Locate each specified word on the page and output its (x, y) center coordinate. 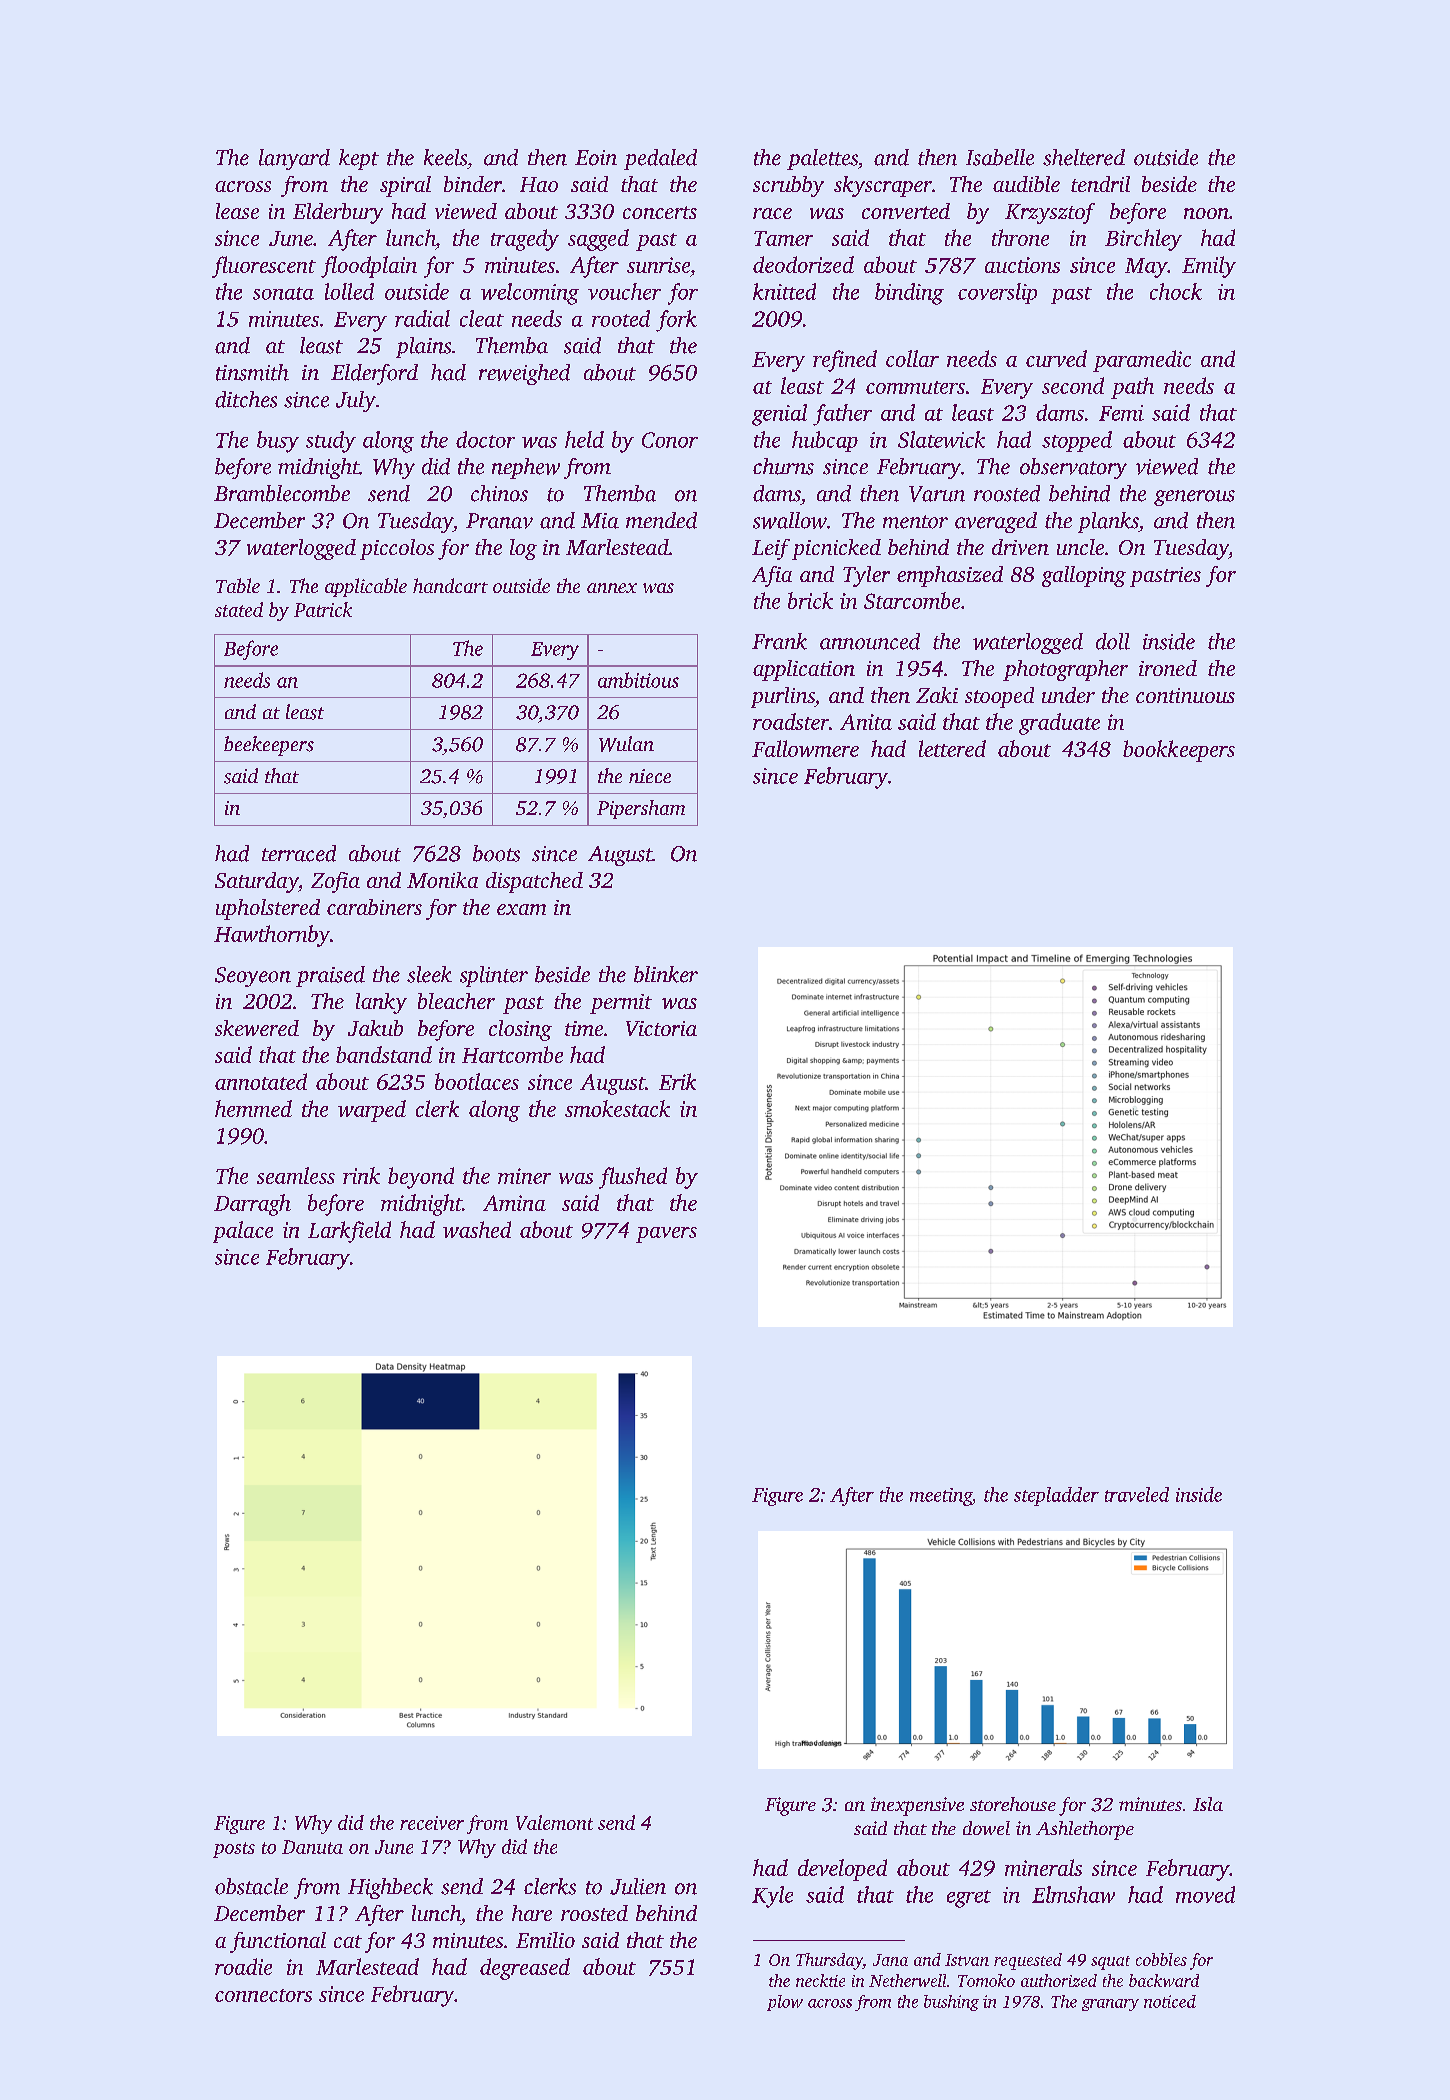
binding (909, 294)
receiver (432, 1823)
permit (621, 1004)
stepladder (1056, 1496)
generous (1194, 498)
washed (477, 1229)
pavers (666, 1235)
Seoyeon (253, 977)
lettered (952, 748)
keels (445, 157)
